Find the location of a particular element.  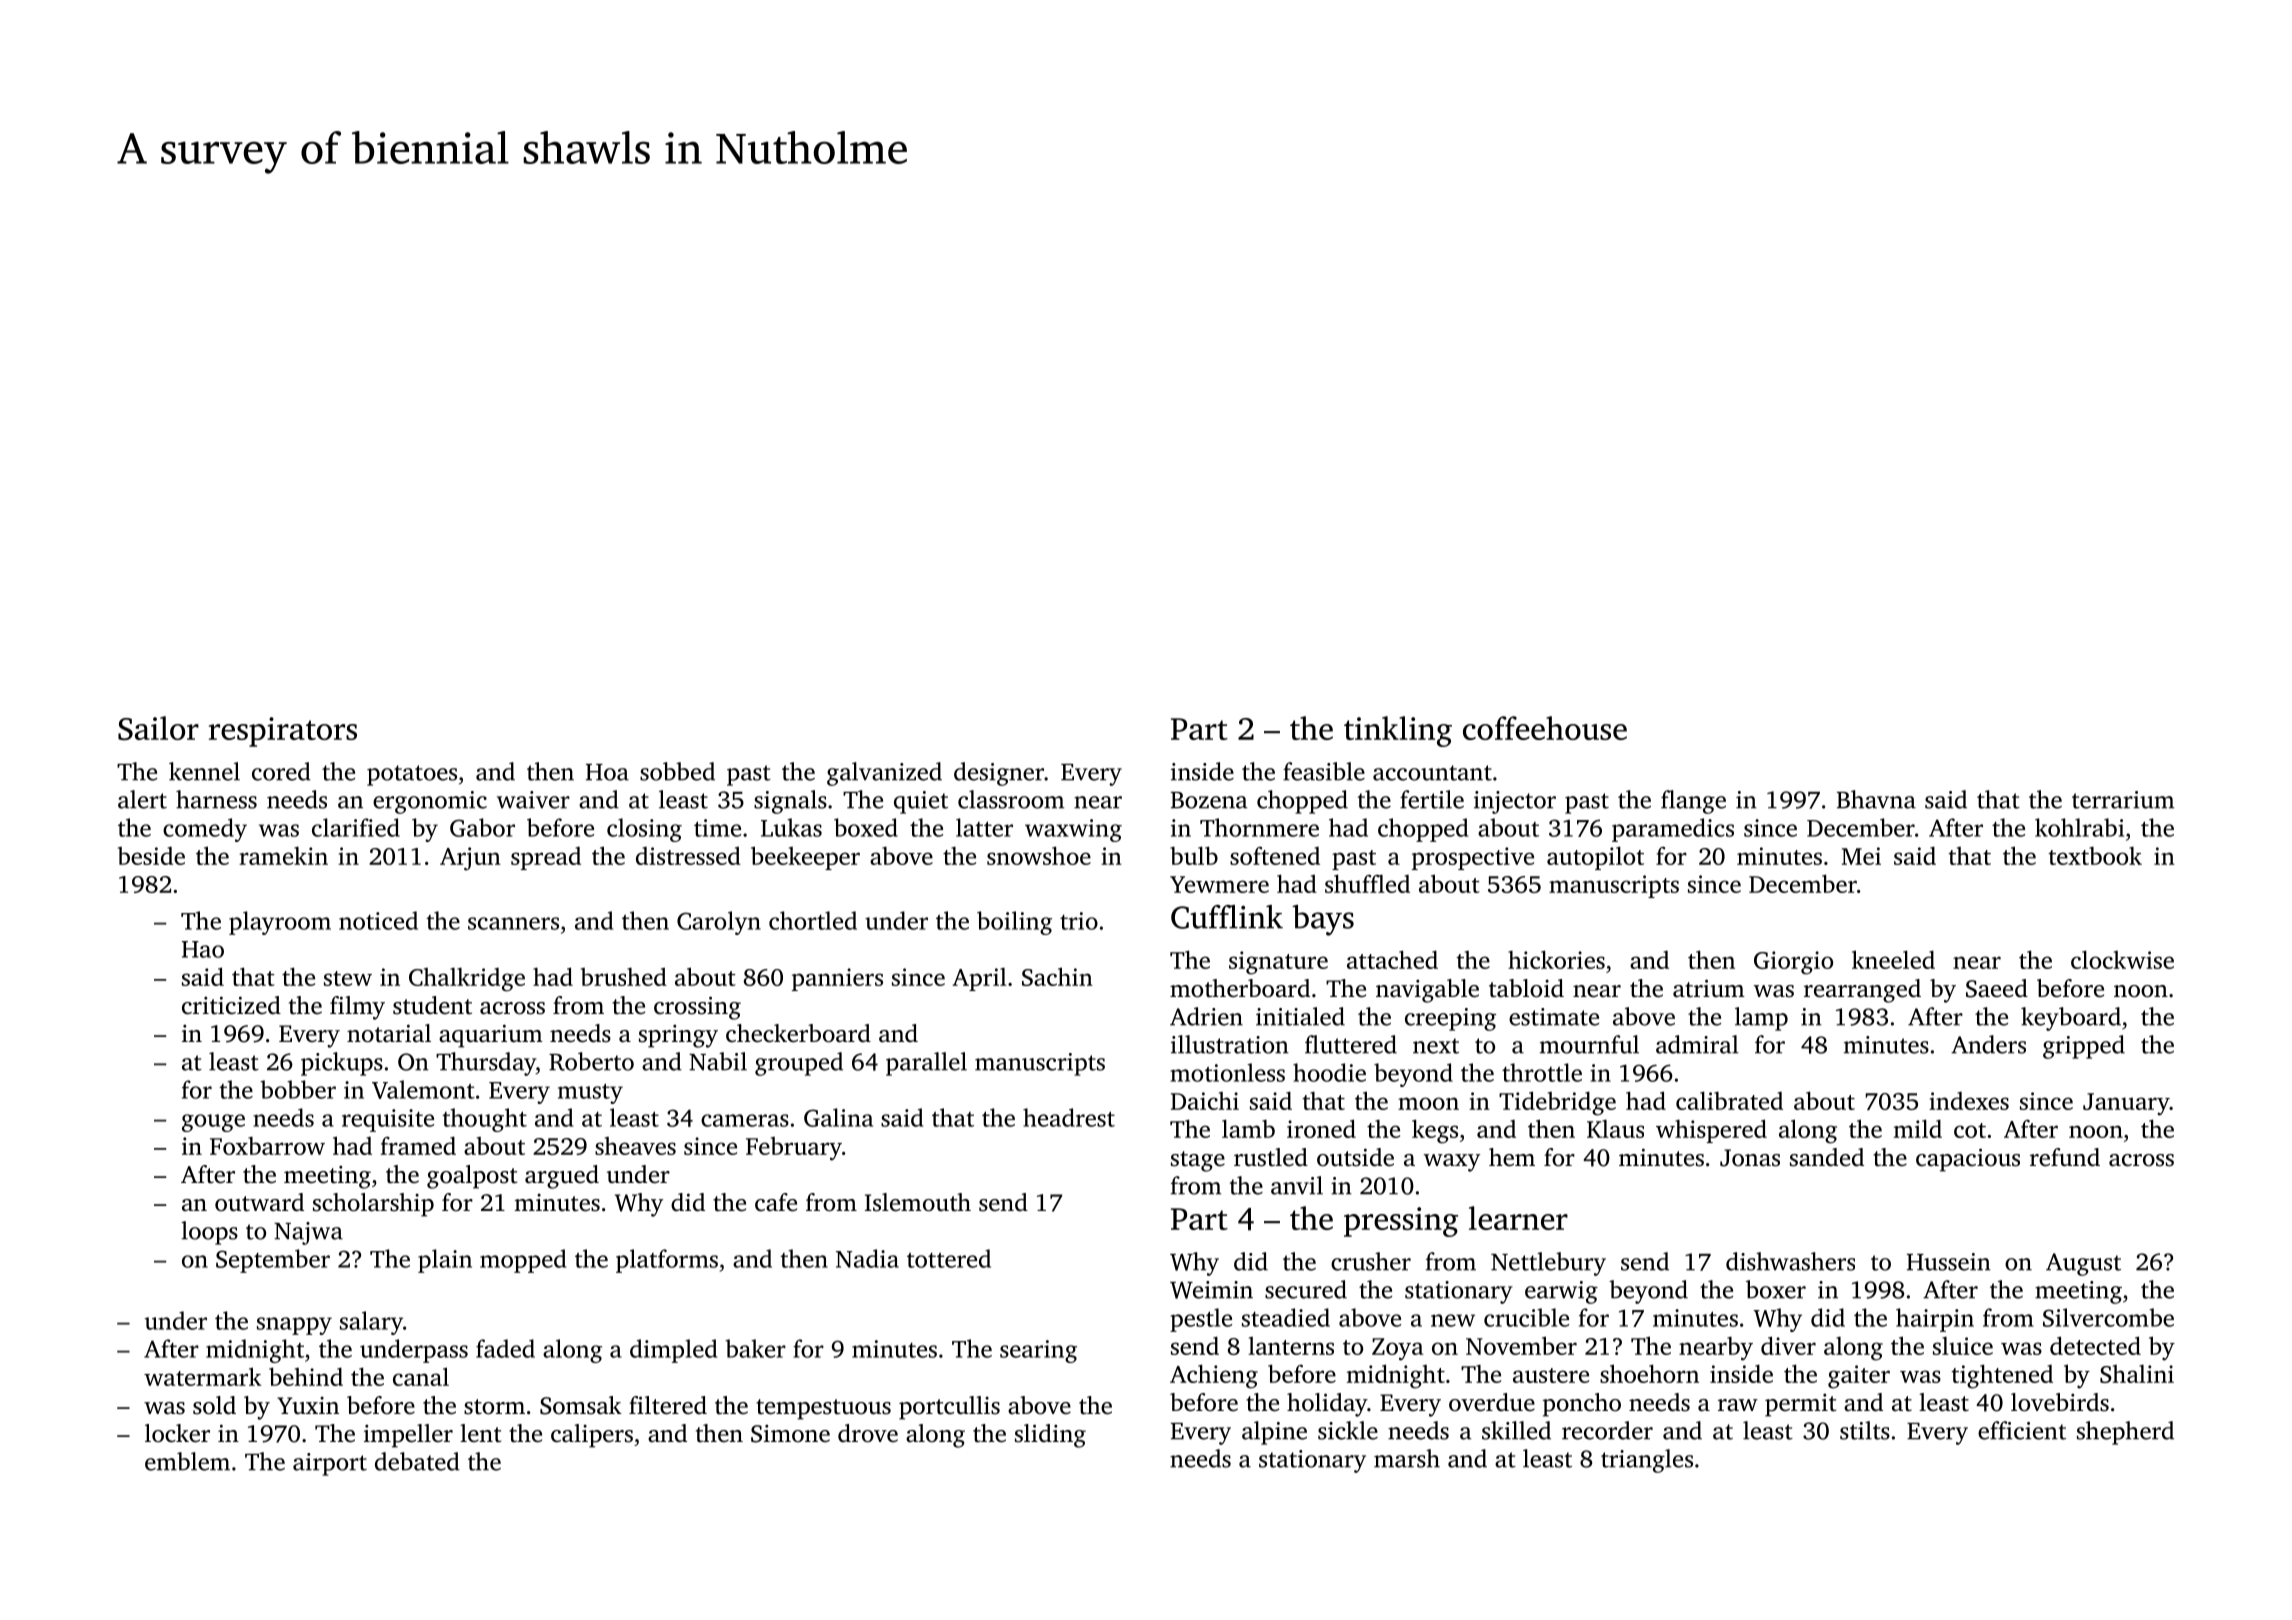

salary is located at coordinates (371, 1323).
